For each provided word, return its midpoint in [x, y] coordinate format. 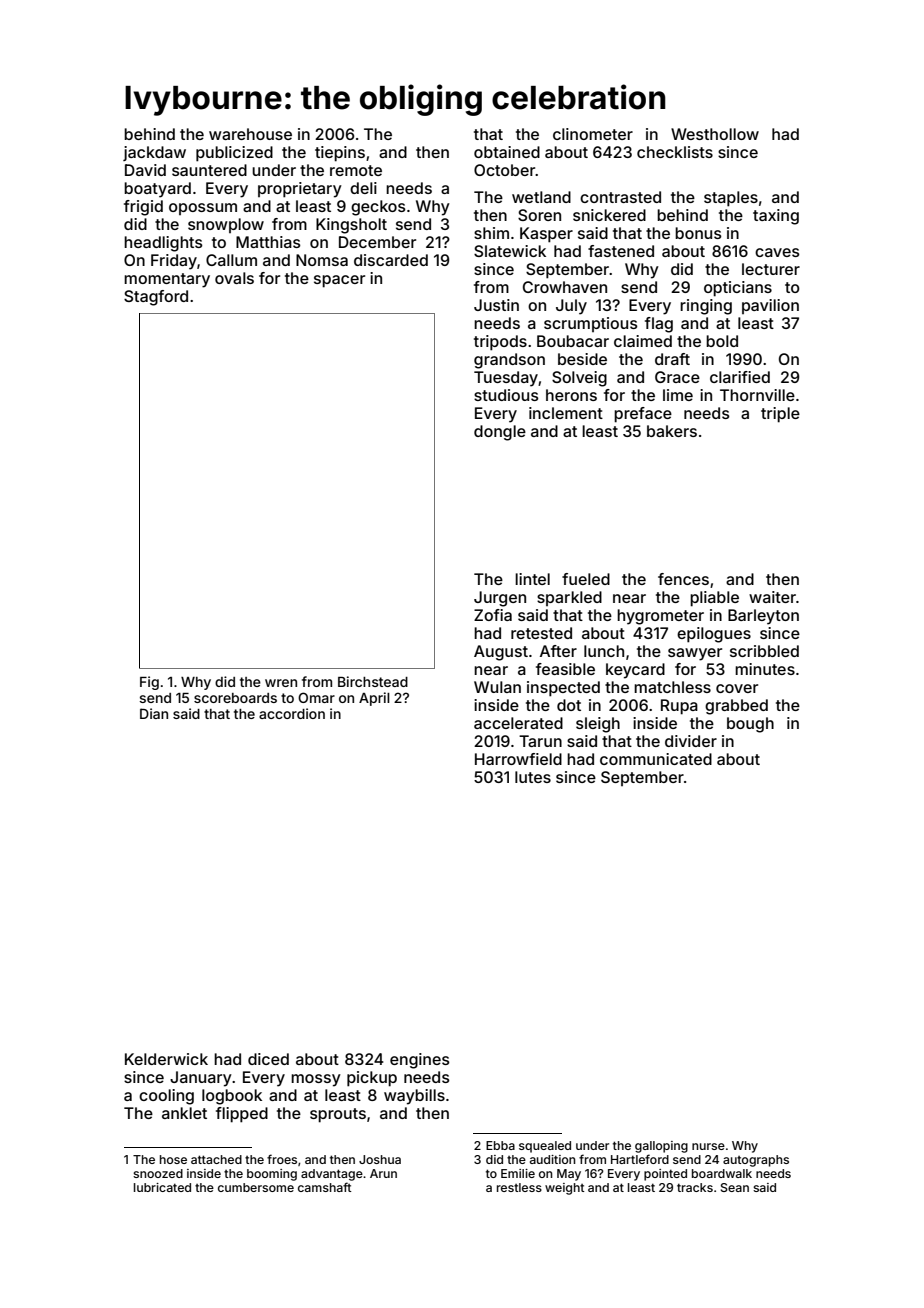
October [504, 170]
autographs [756, 1161]
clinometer [593, 134]
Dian [154, 713]
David [145, 170]
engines [420, 1061]
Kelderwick [166, 1059]
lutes [533, 777]
